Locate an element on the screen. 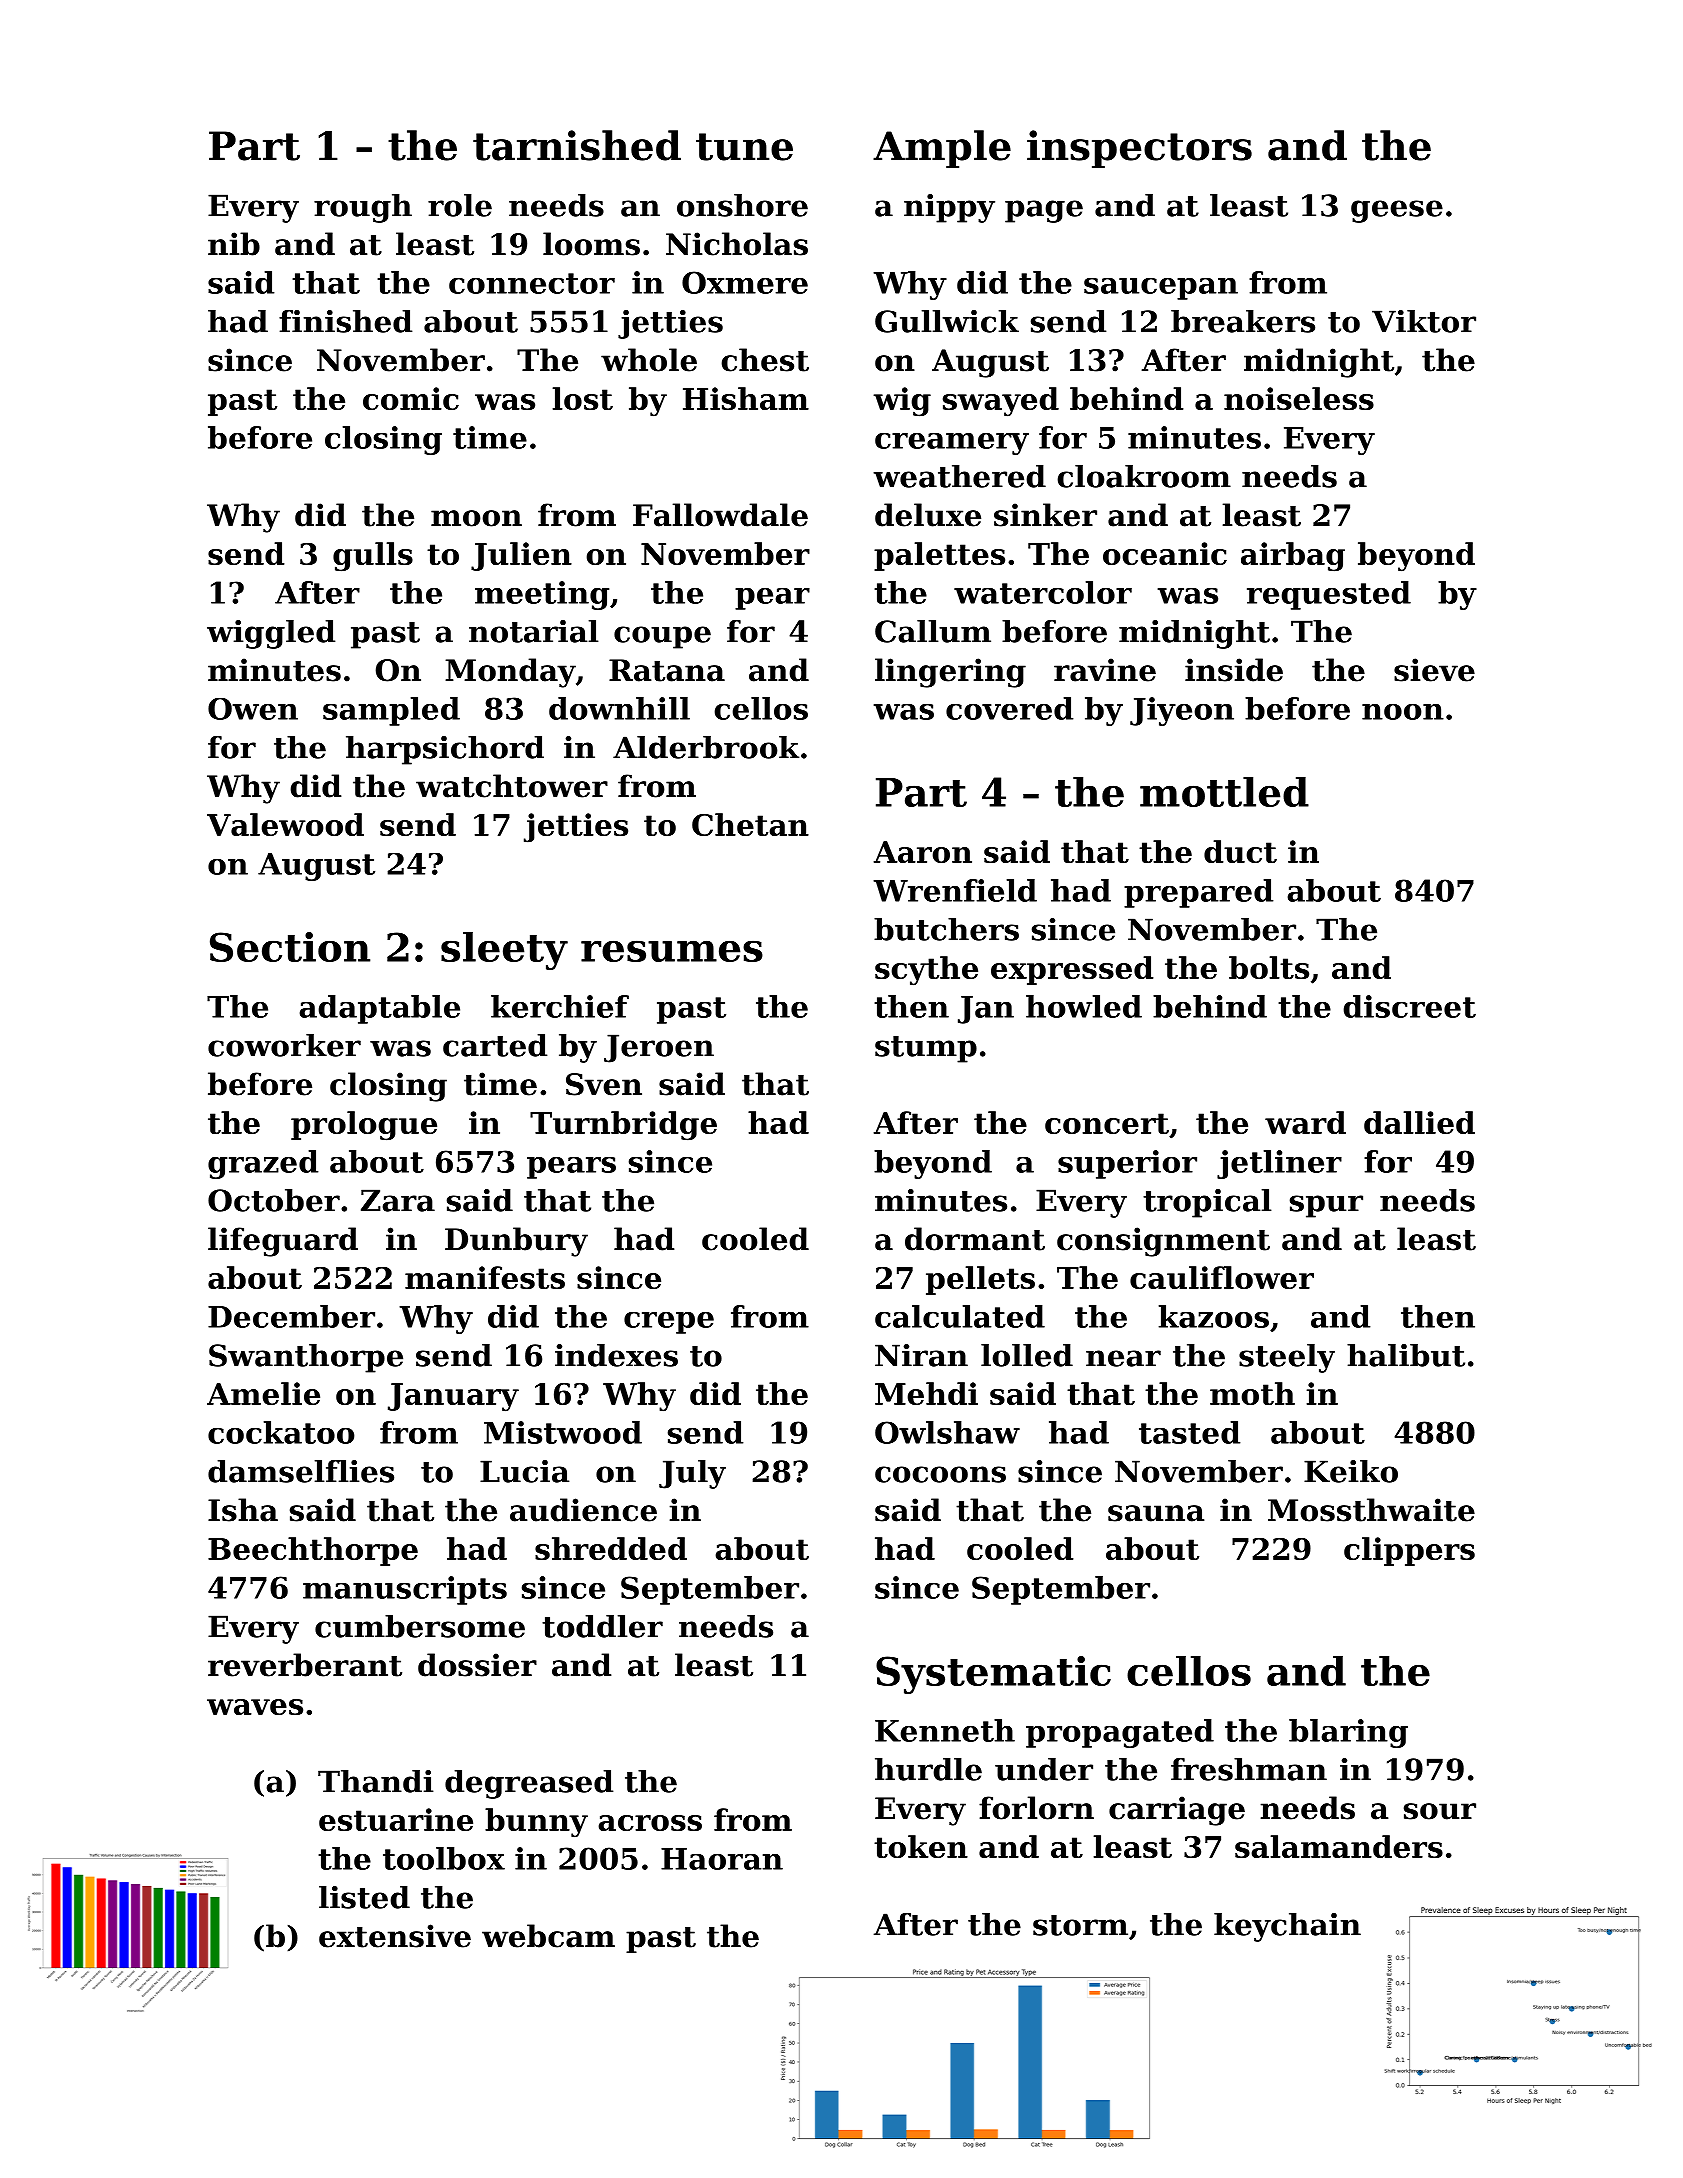 The height and width of the screenshot is (2178, 1683). notarial is located at coordinates (534, 631).
